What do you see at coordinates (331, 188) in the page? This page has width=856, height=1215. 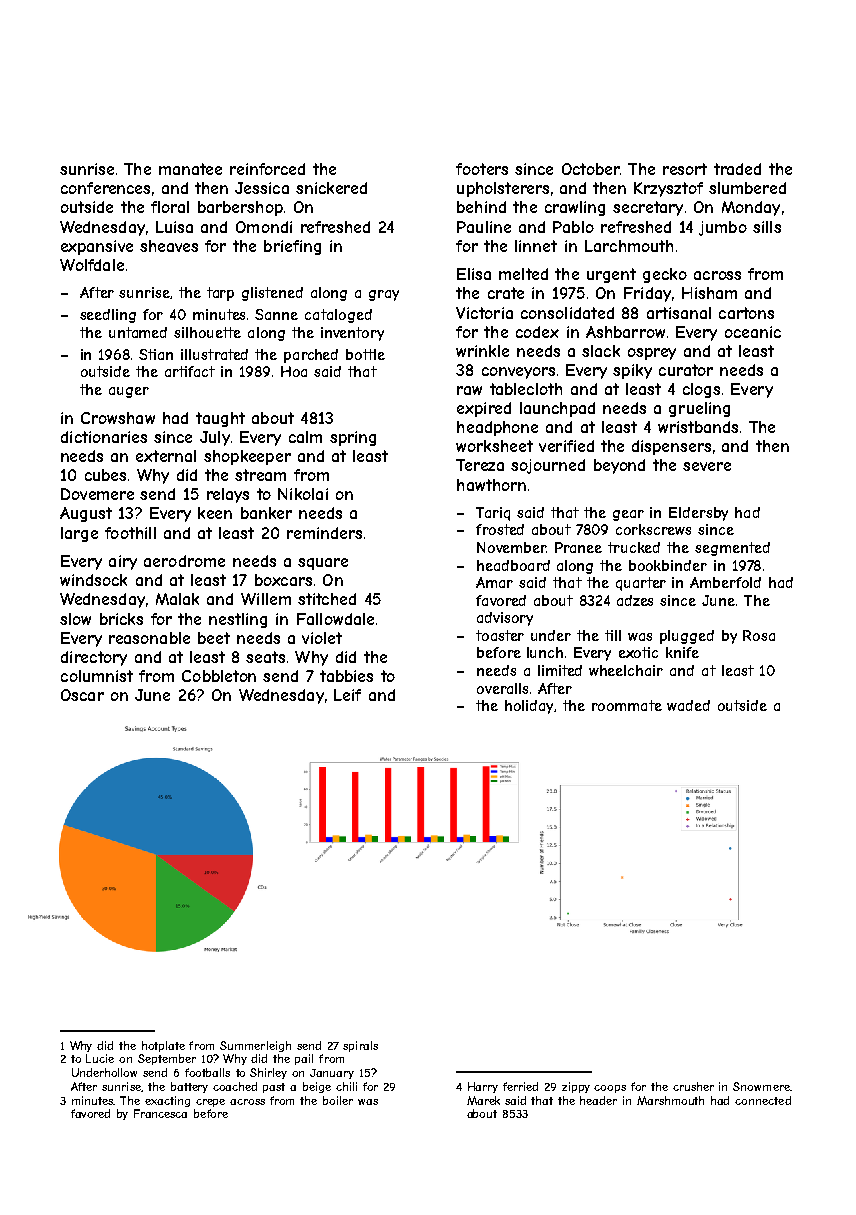 I see `snickered` at bounding box center [331, 188].
